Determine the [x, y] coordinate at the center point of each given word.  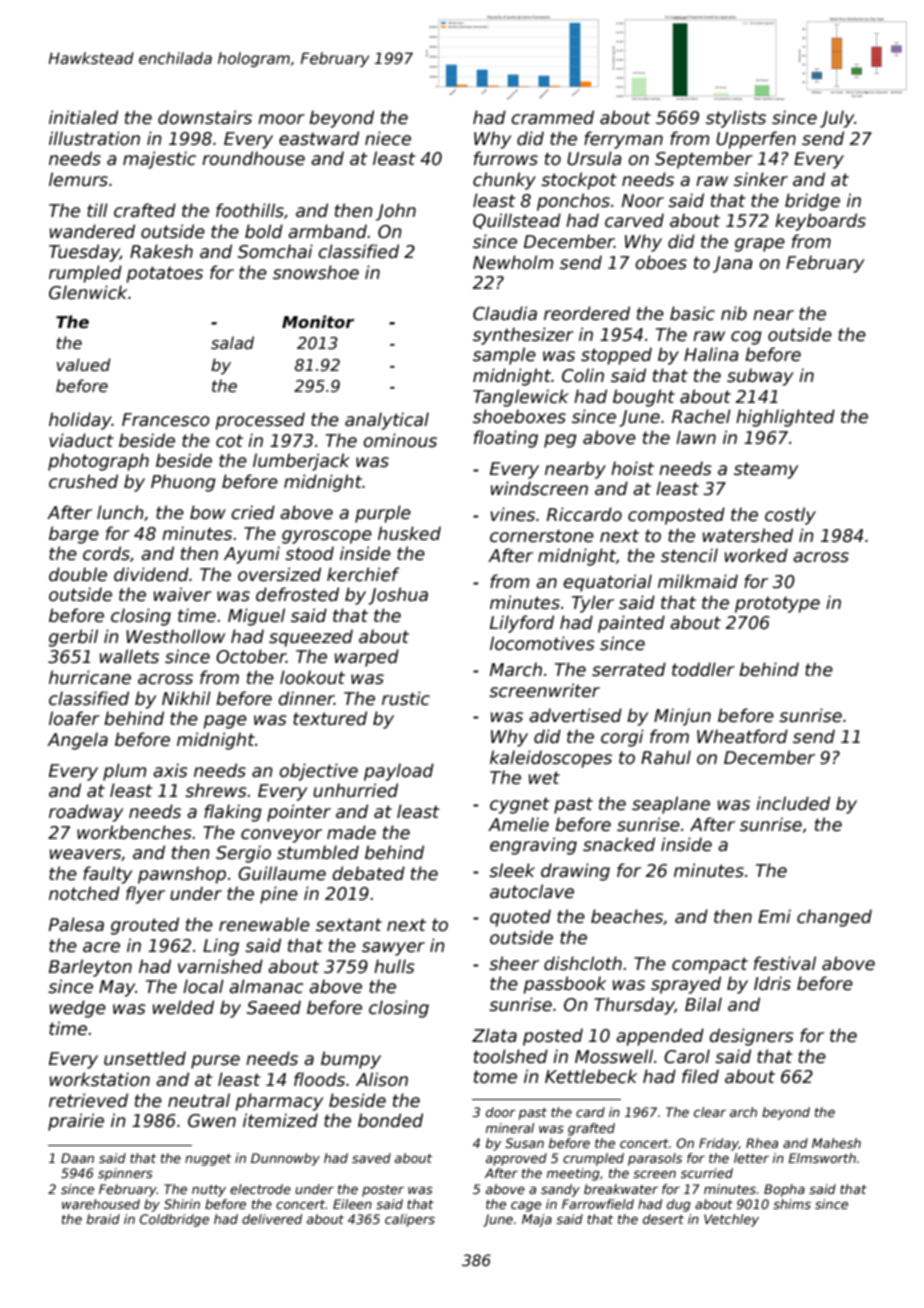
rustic [406, 698]
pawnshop [182, 875]
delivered [272, 1219]
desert [663, 1219]
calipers [410, 1220]
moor [281, 119]
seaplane [671, 805]
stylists [736, 119]
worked [756, 555]
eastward [319, 138]
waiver [183, 594]
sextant [349, 925]
